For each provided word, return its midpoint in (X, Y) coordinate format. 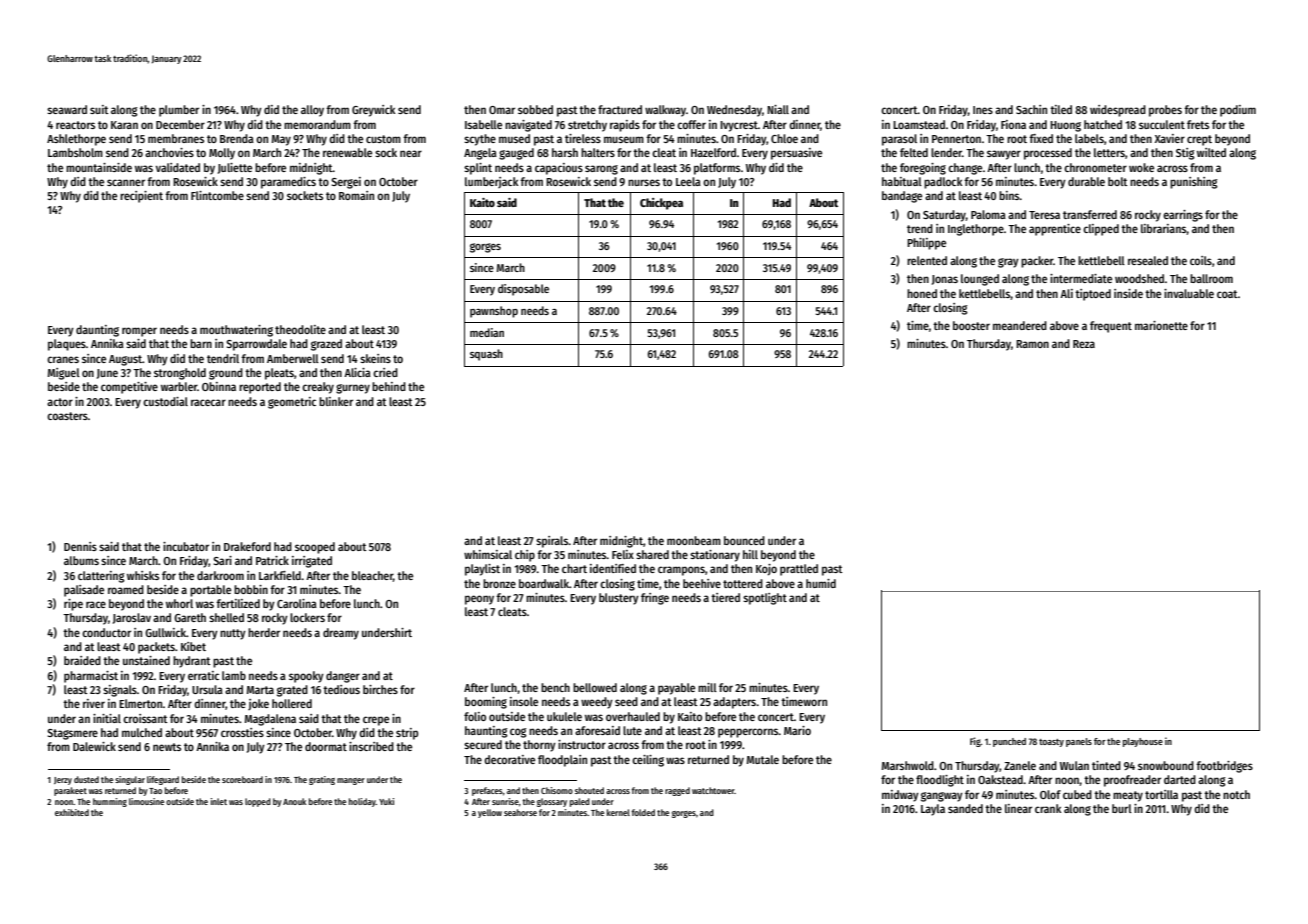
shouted (589, 790)
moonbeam (694, 540)
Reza (1084, 344)
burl (1122, 808)
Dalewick (94, 746)
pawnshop (494, 312)
